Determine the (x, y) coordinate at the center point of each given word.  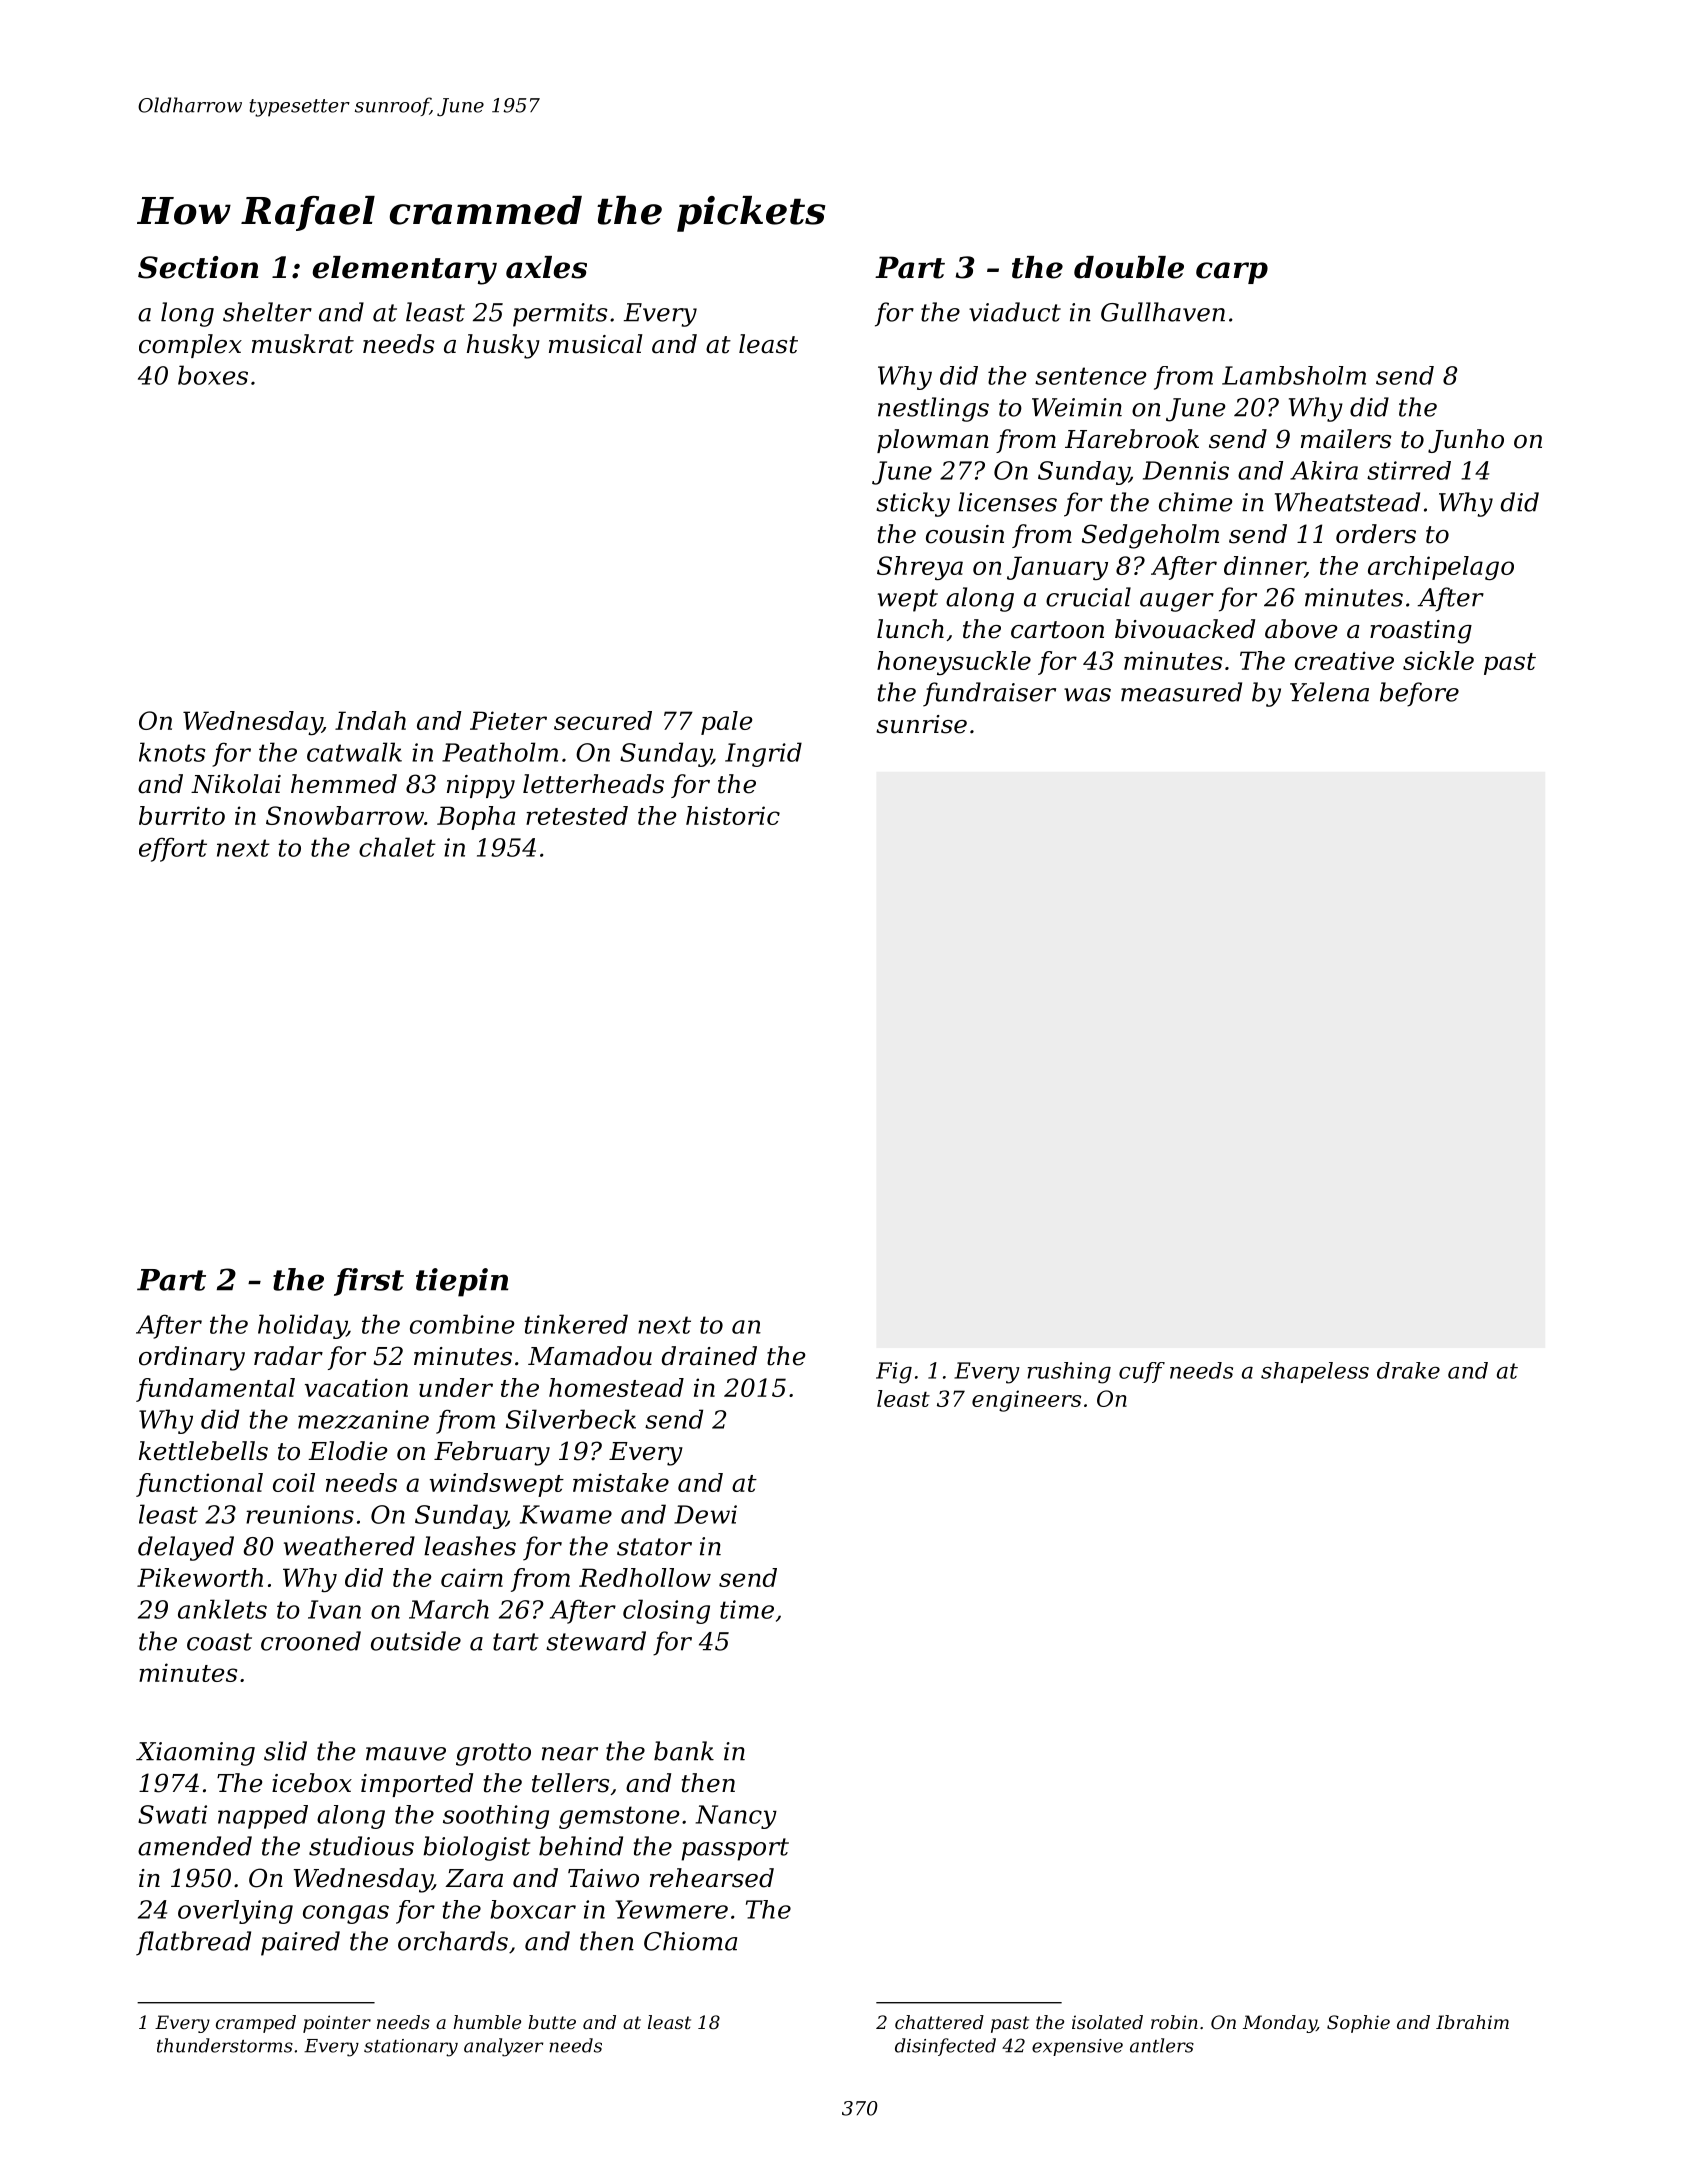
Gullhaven (1163, 312)
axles (546, 267)
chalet (397, 847)
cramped (256, 2024)
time (747, 1609)
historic (733, 815)
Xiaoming (195, 1754)
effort (173, 849)
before (1419, 694)
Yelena (1329, 692)
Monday (1280, 2024)
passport (735, 1849)
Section (198, 267)
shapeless (1315, 1372)
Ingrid (763, 754)
